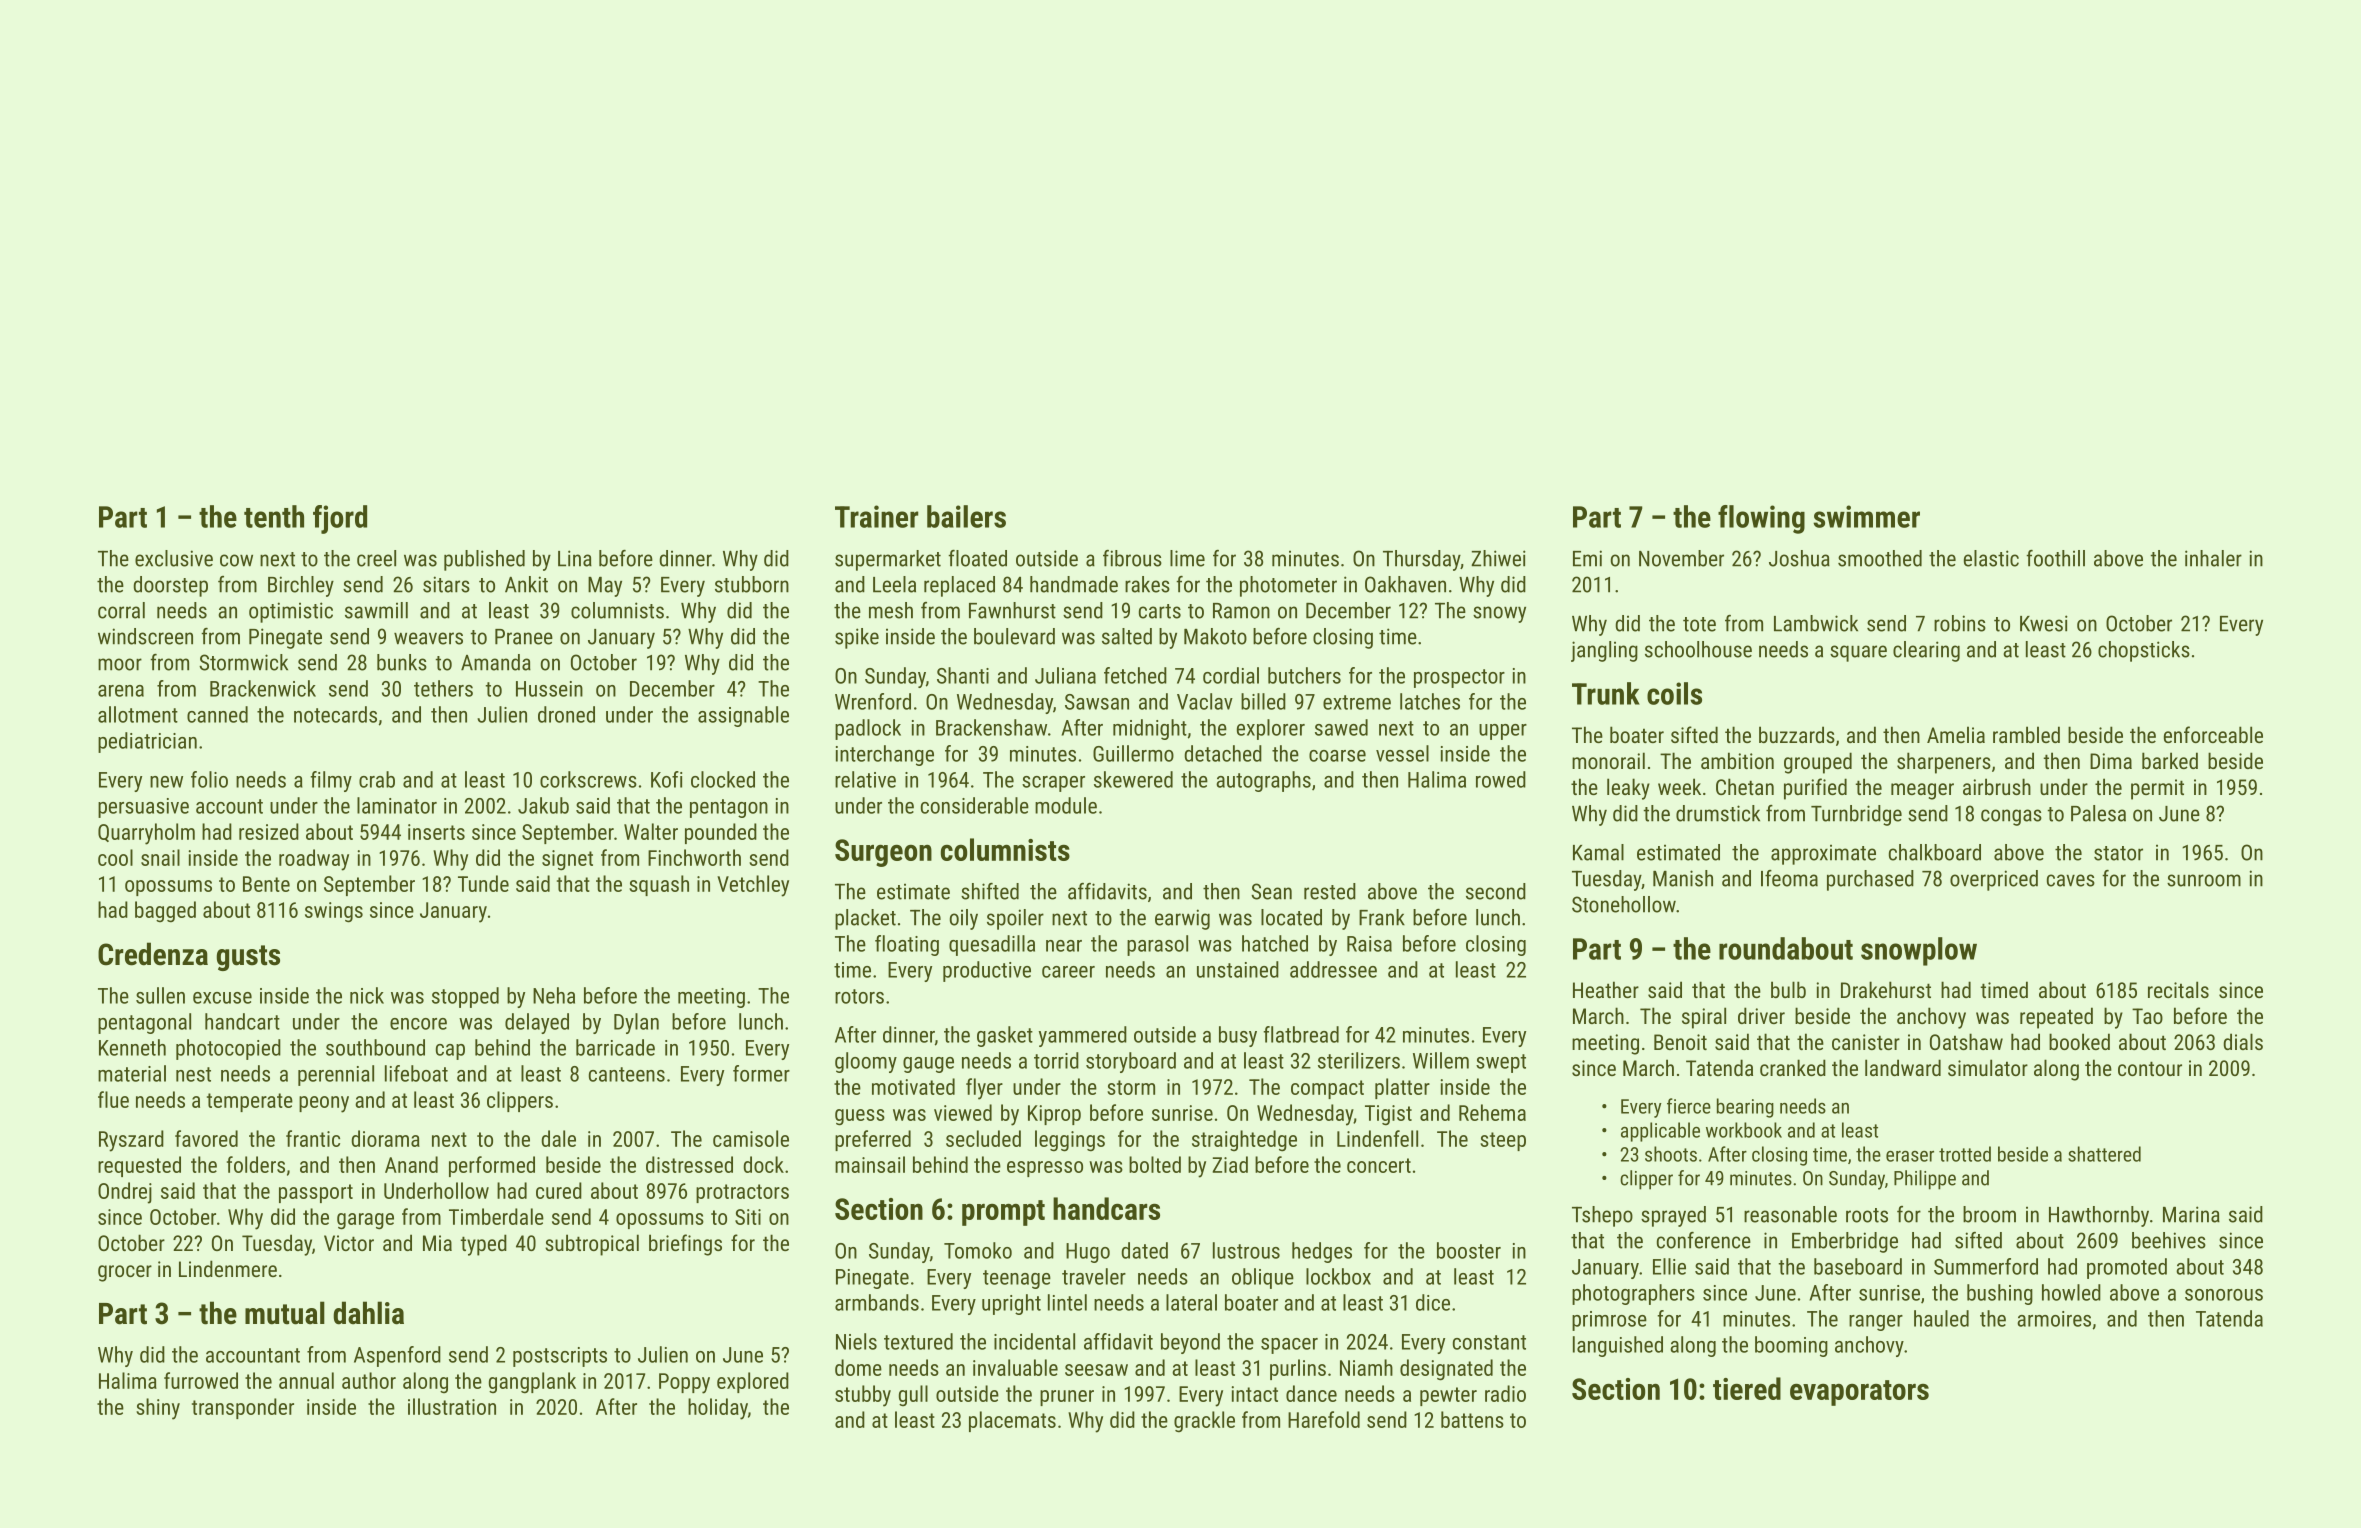 Image resolution: width=2361 pixels, height=1528 pixels. Describe the element at coordinates (1405, 584) in the screenshot. I see `Oakhaven` at that location.
